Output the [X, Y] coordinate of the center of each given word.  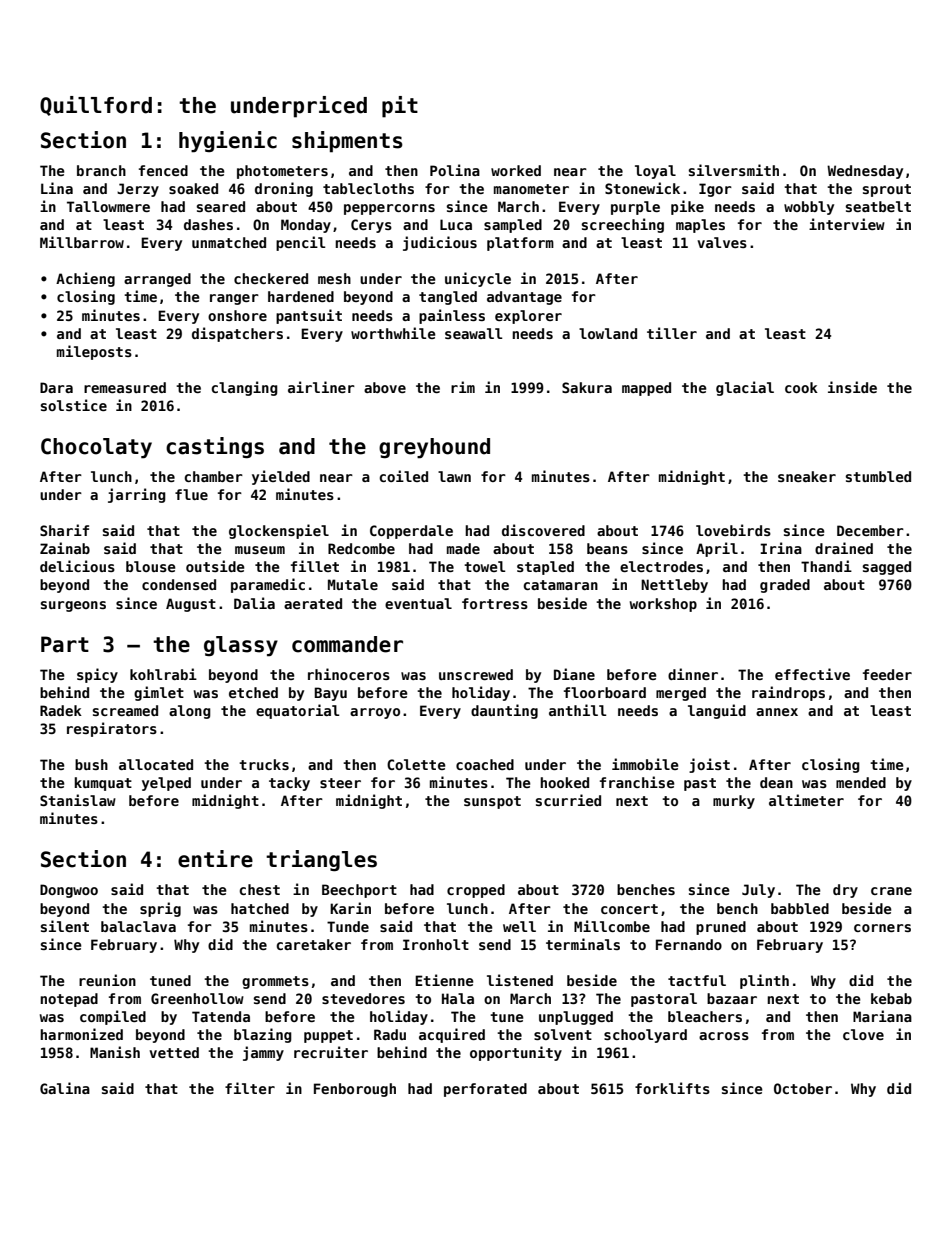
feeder [887, 674]
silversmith [734, 170]
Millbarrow [82, 242]
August [191, 605]
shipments [347, 142]
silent [65, 926]
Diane [574, 674]
